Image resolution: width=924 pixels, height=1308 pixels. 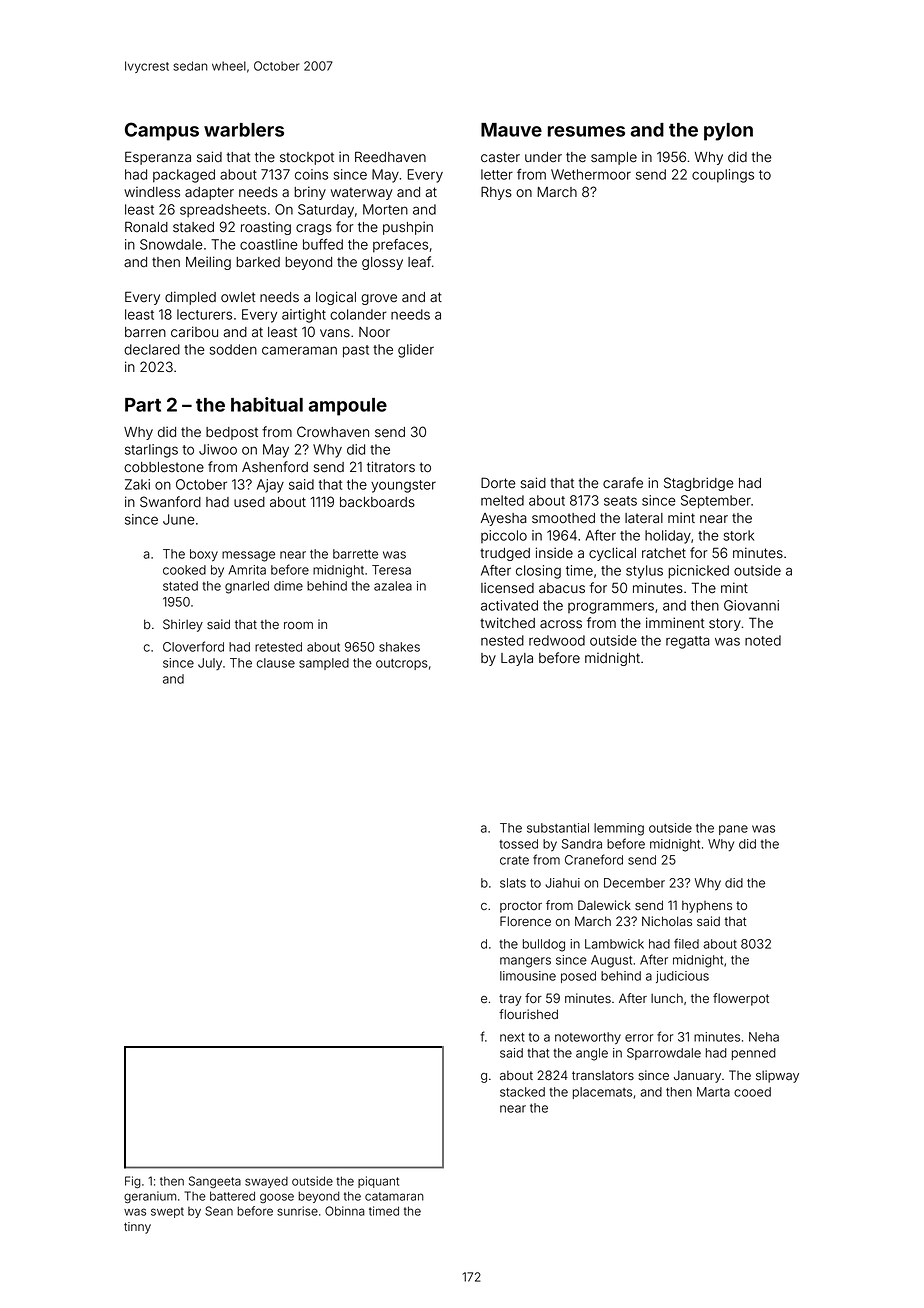 What do you see at coordinates (525, 921) in the document?
I see `Florence` at bounding box center [525, 921].
